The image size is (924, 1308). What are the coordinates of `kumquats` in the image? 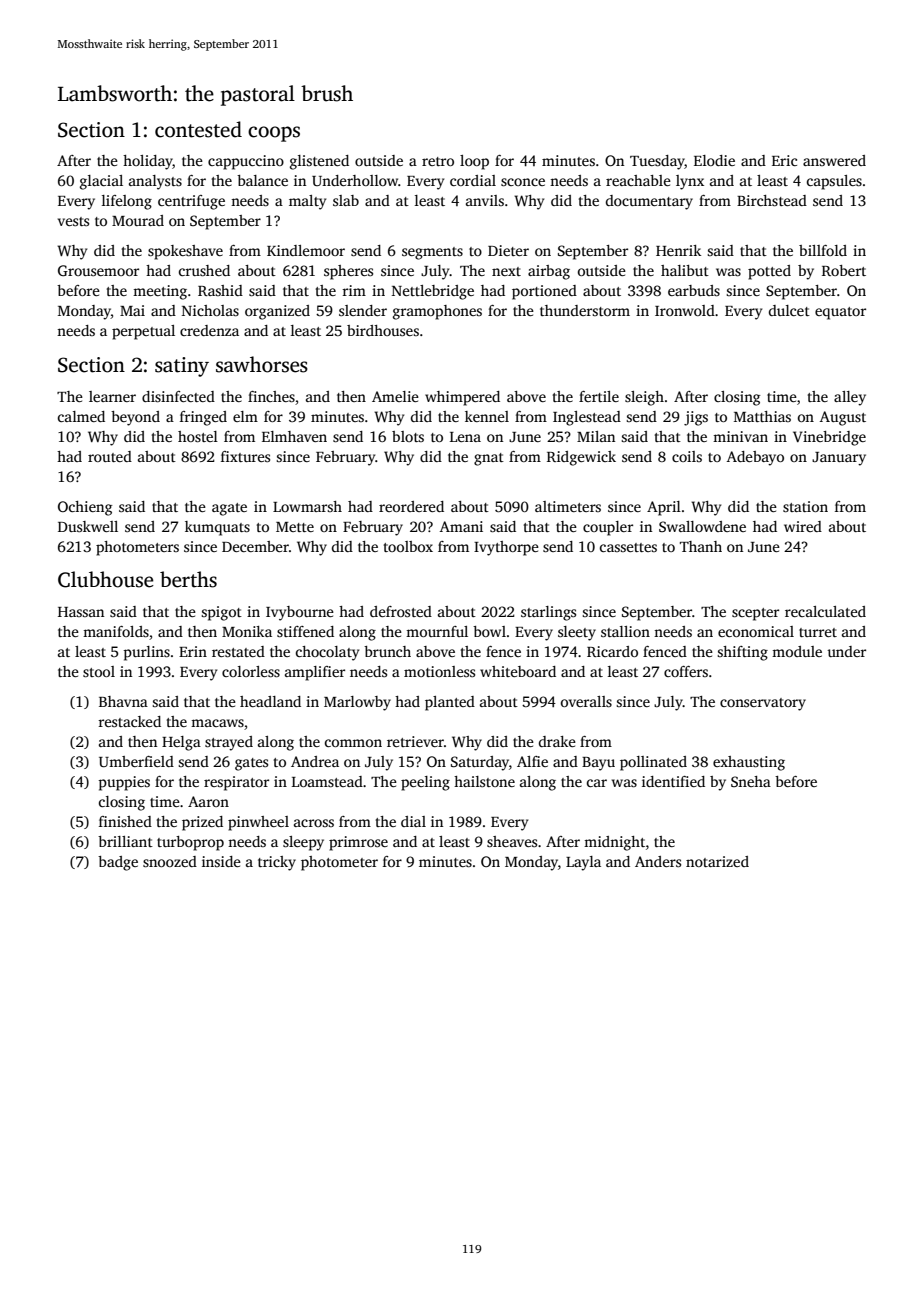 It's located at (217, 528).
